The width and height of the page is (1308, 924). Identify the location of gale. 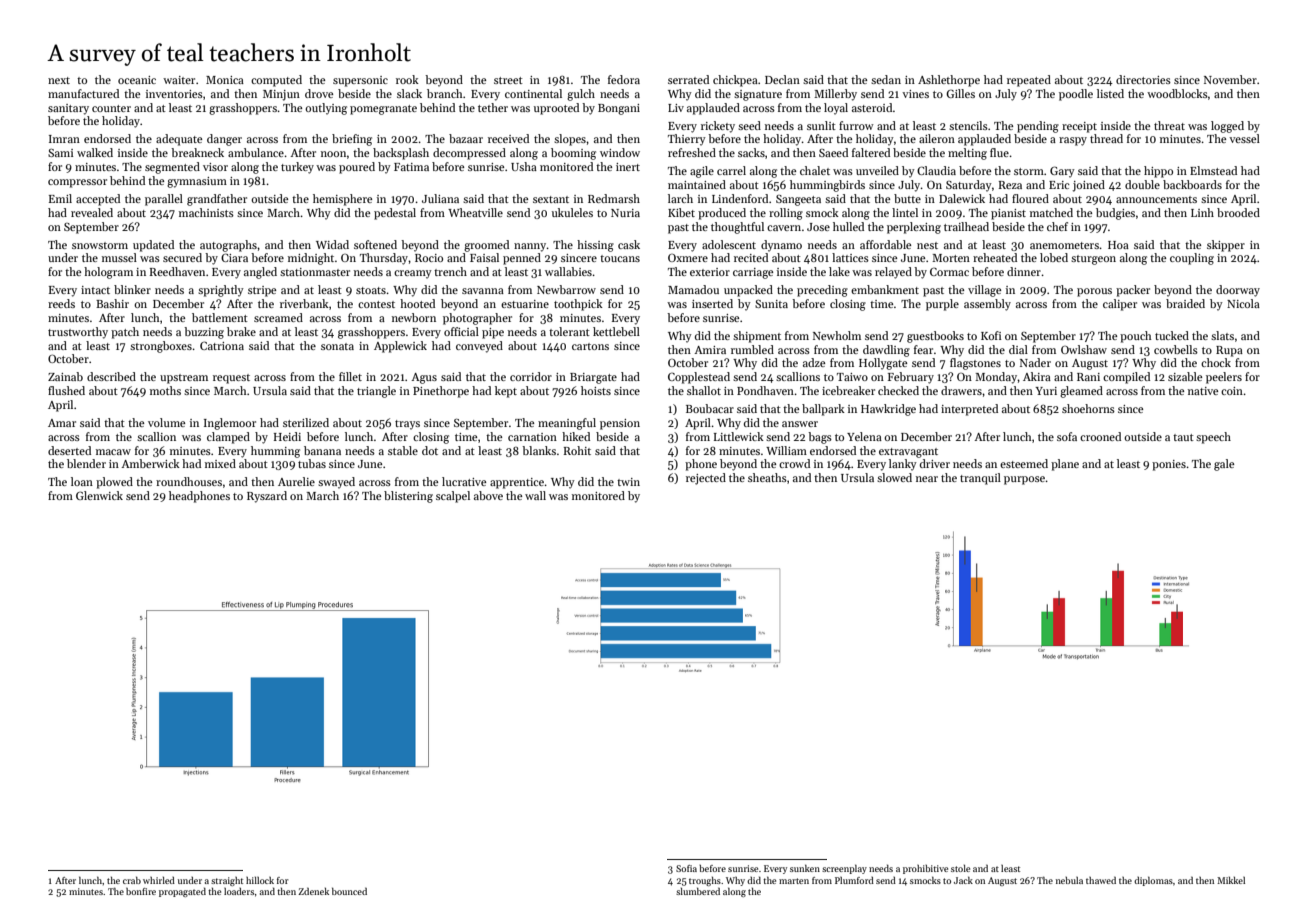
(1224, 465).
